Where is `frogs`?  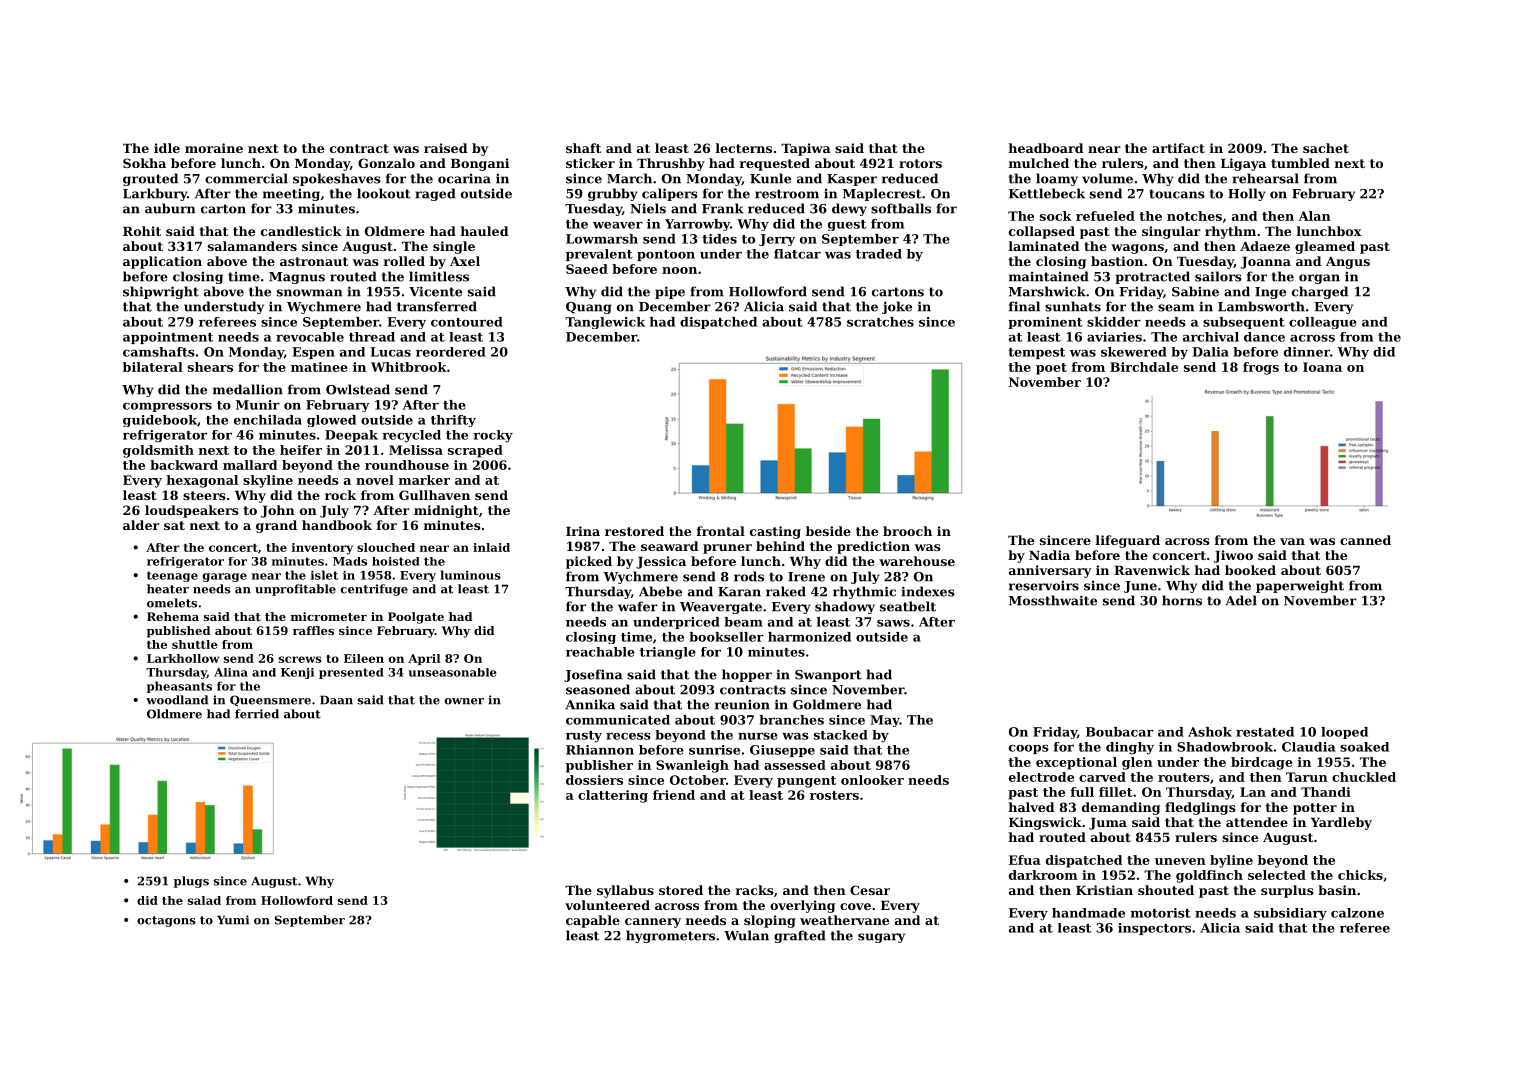
frogs is located at coordinates (1261, 368).
